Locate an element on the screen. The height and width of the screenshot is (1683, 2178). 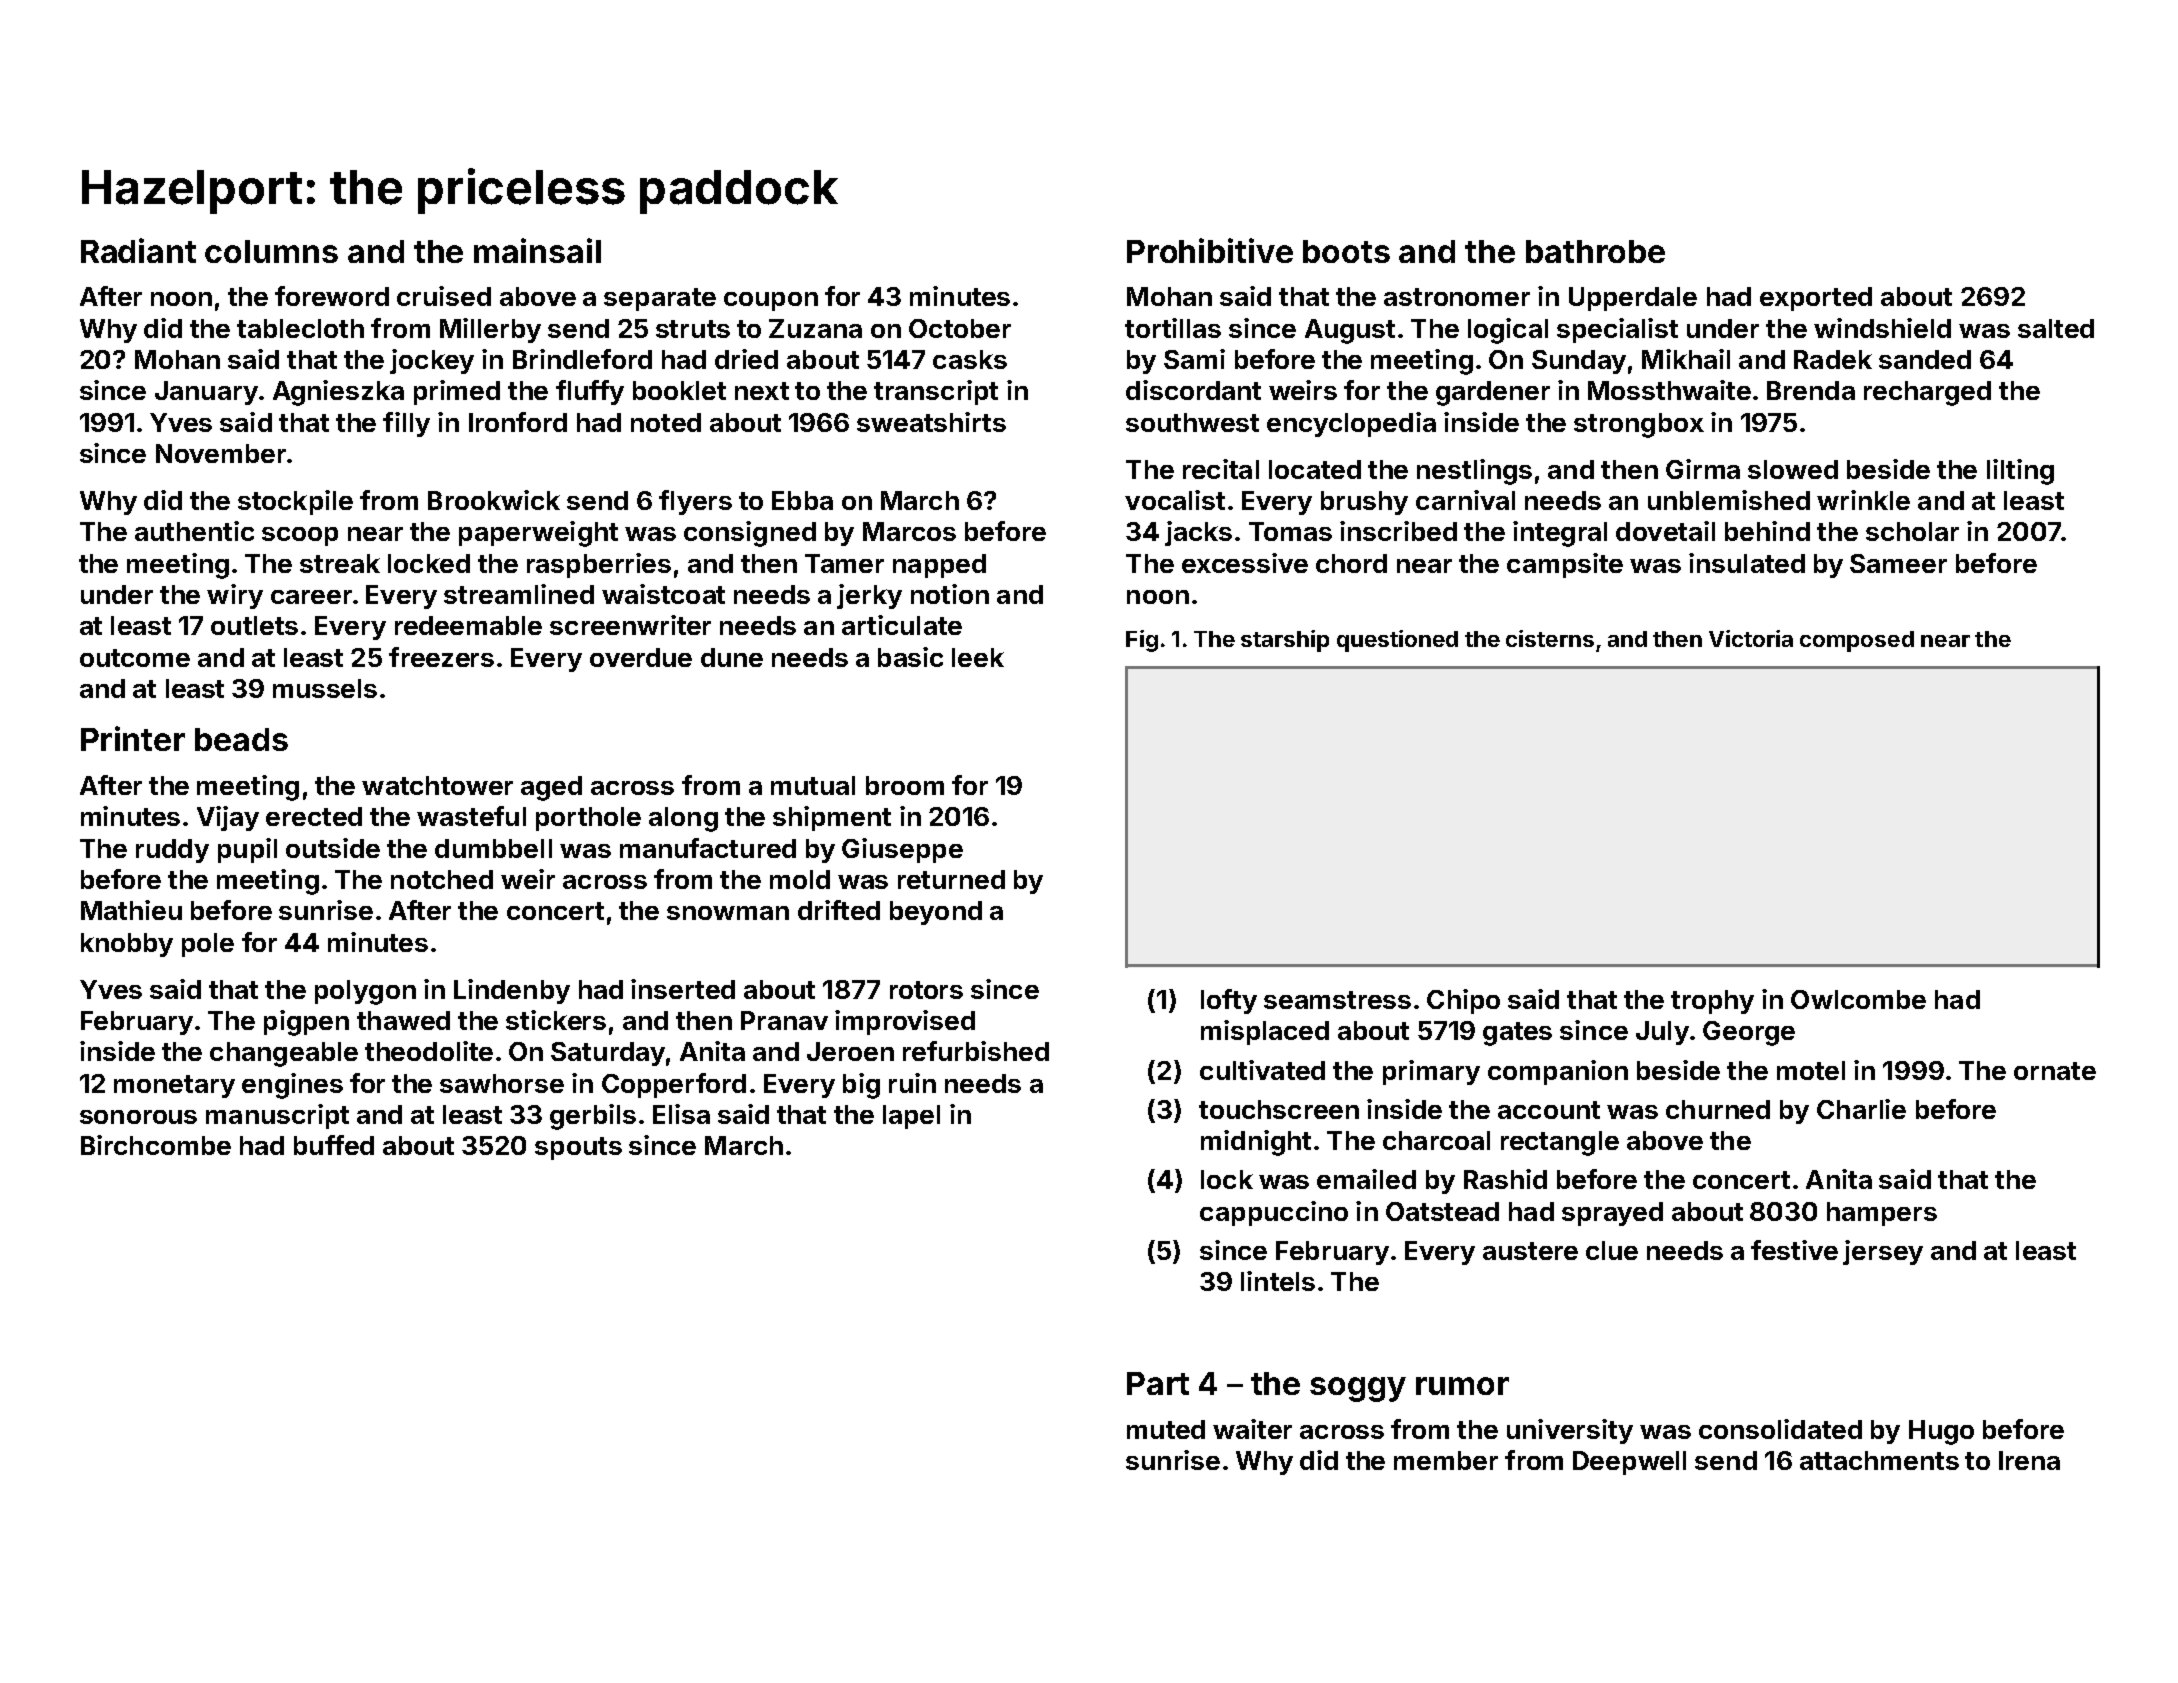
Sameer is located at coordinates (1898, 563).
